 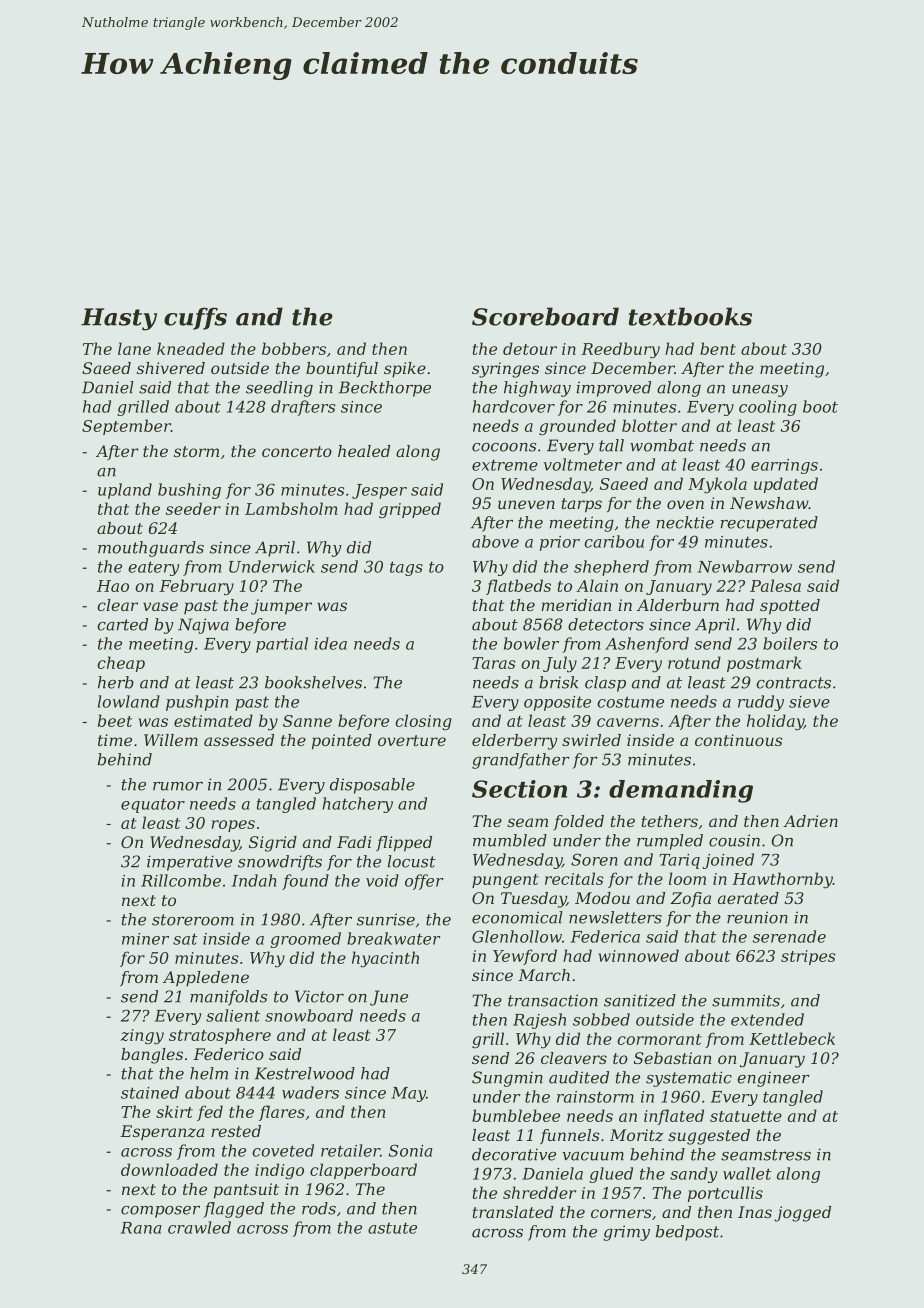 I want to click on herb, so click(x=116, y=682).
